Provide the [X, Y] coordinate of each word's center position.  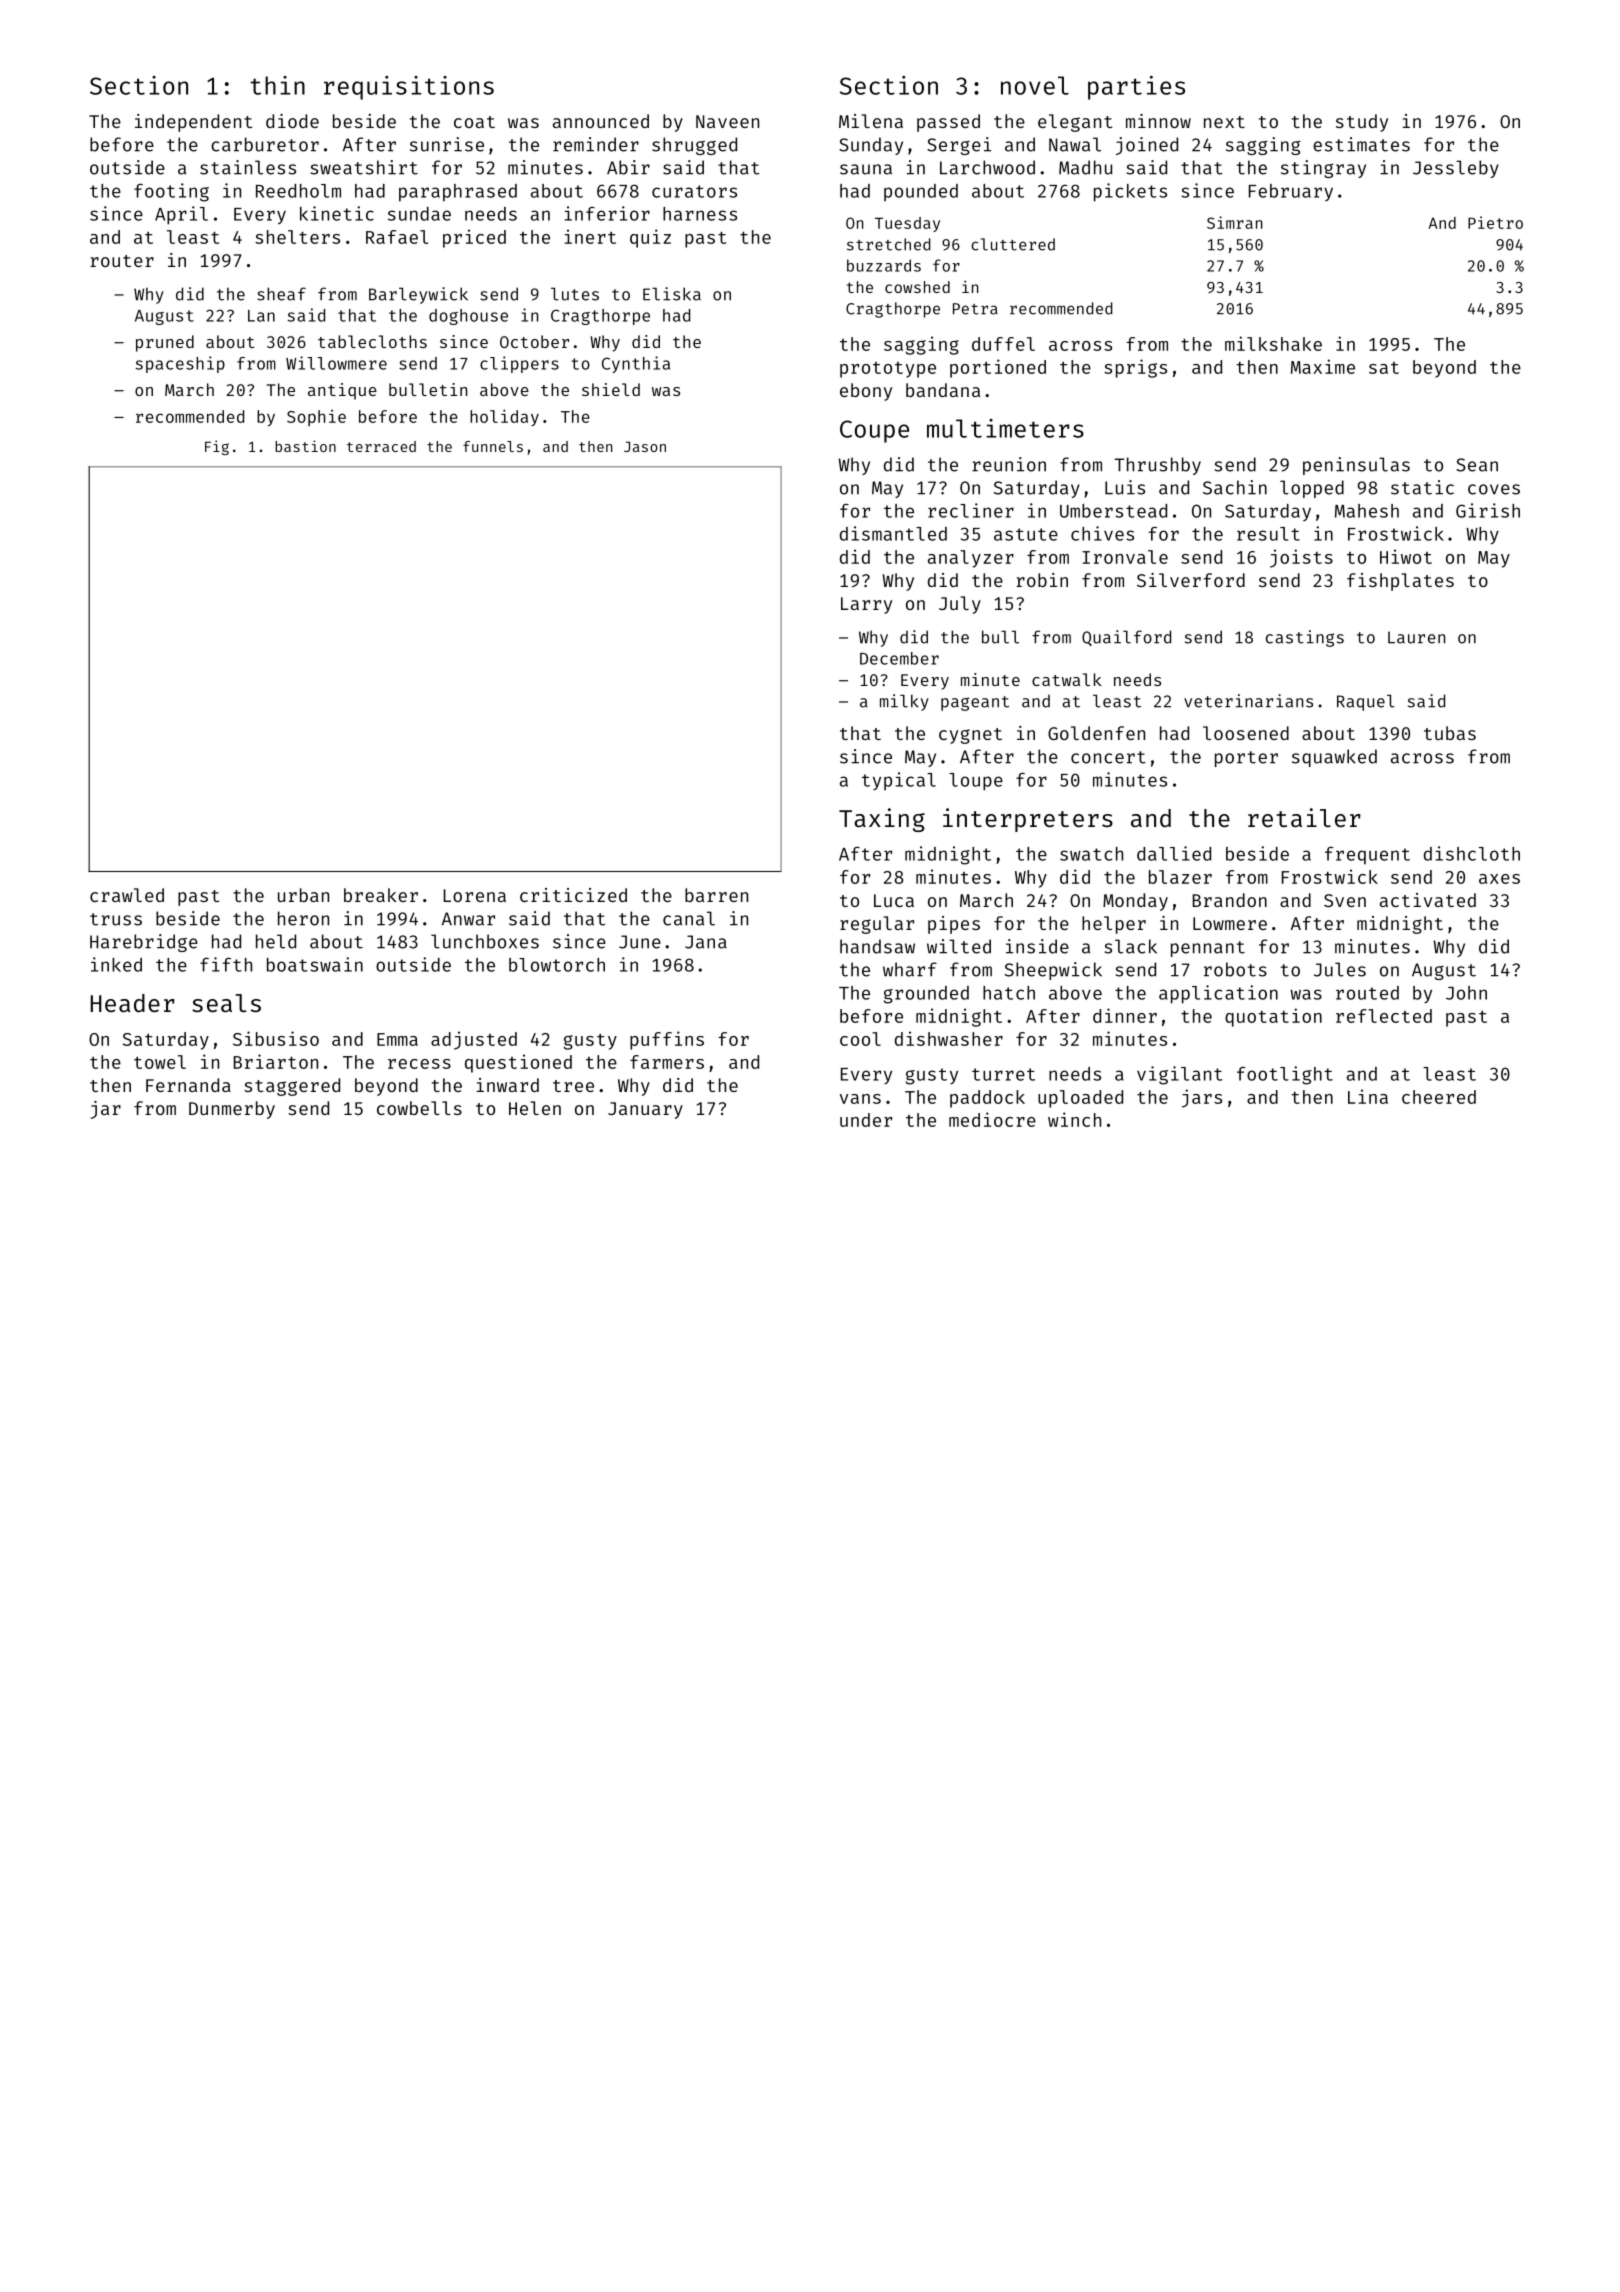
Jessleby [1456, 169]
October [534, 341]
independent [194, 123]
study [1362, 123]
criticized [573, 895]
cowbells [419, 1108]
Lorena [474, 895]
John [1466, 993]
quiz [650, 238]
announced [601, 121]
